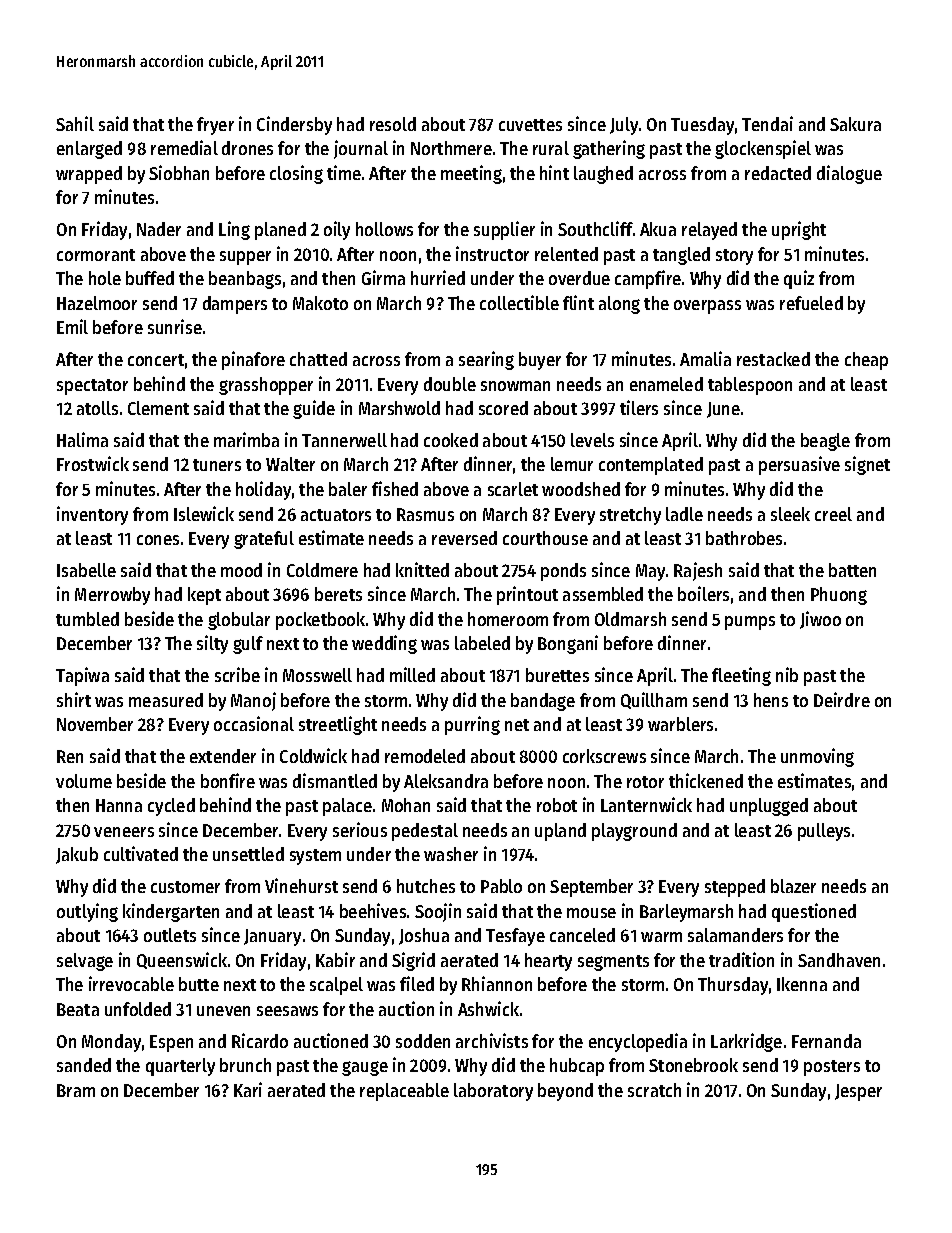  What do you see at coordinates (426, 886) in the screenshot?
I see `hutches` at bounding box center [426, 886].
